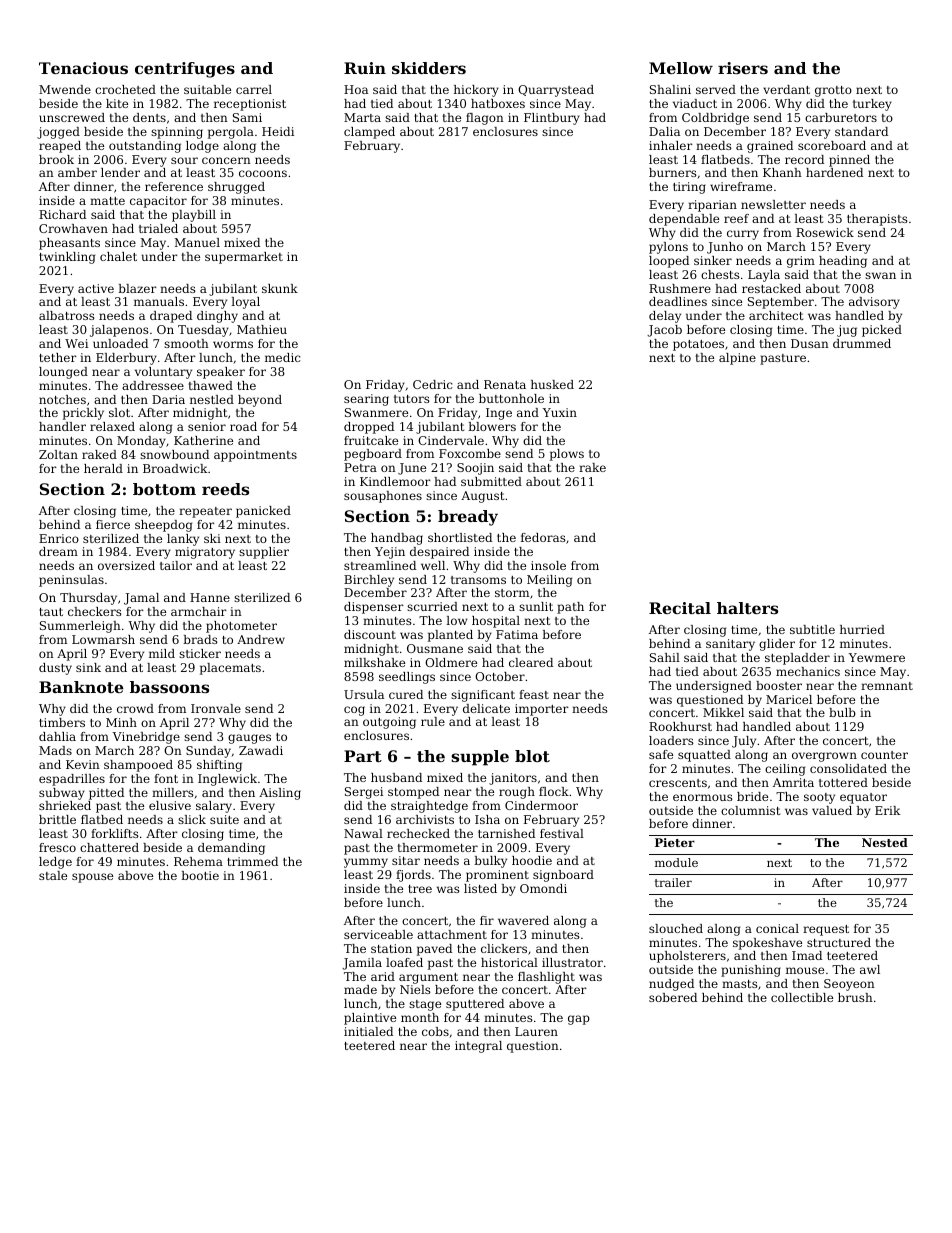 This screenshot has width=952, height=1233. What do you see at coordinates (668, 248) in the screenshot?
I see `pylons` at bounding box center [668, 248].
